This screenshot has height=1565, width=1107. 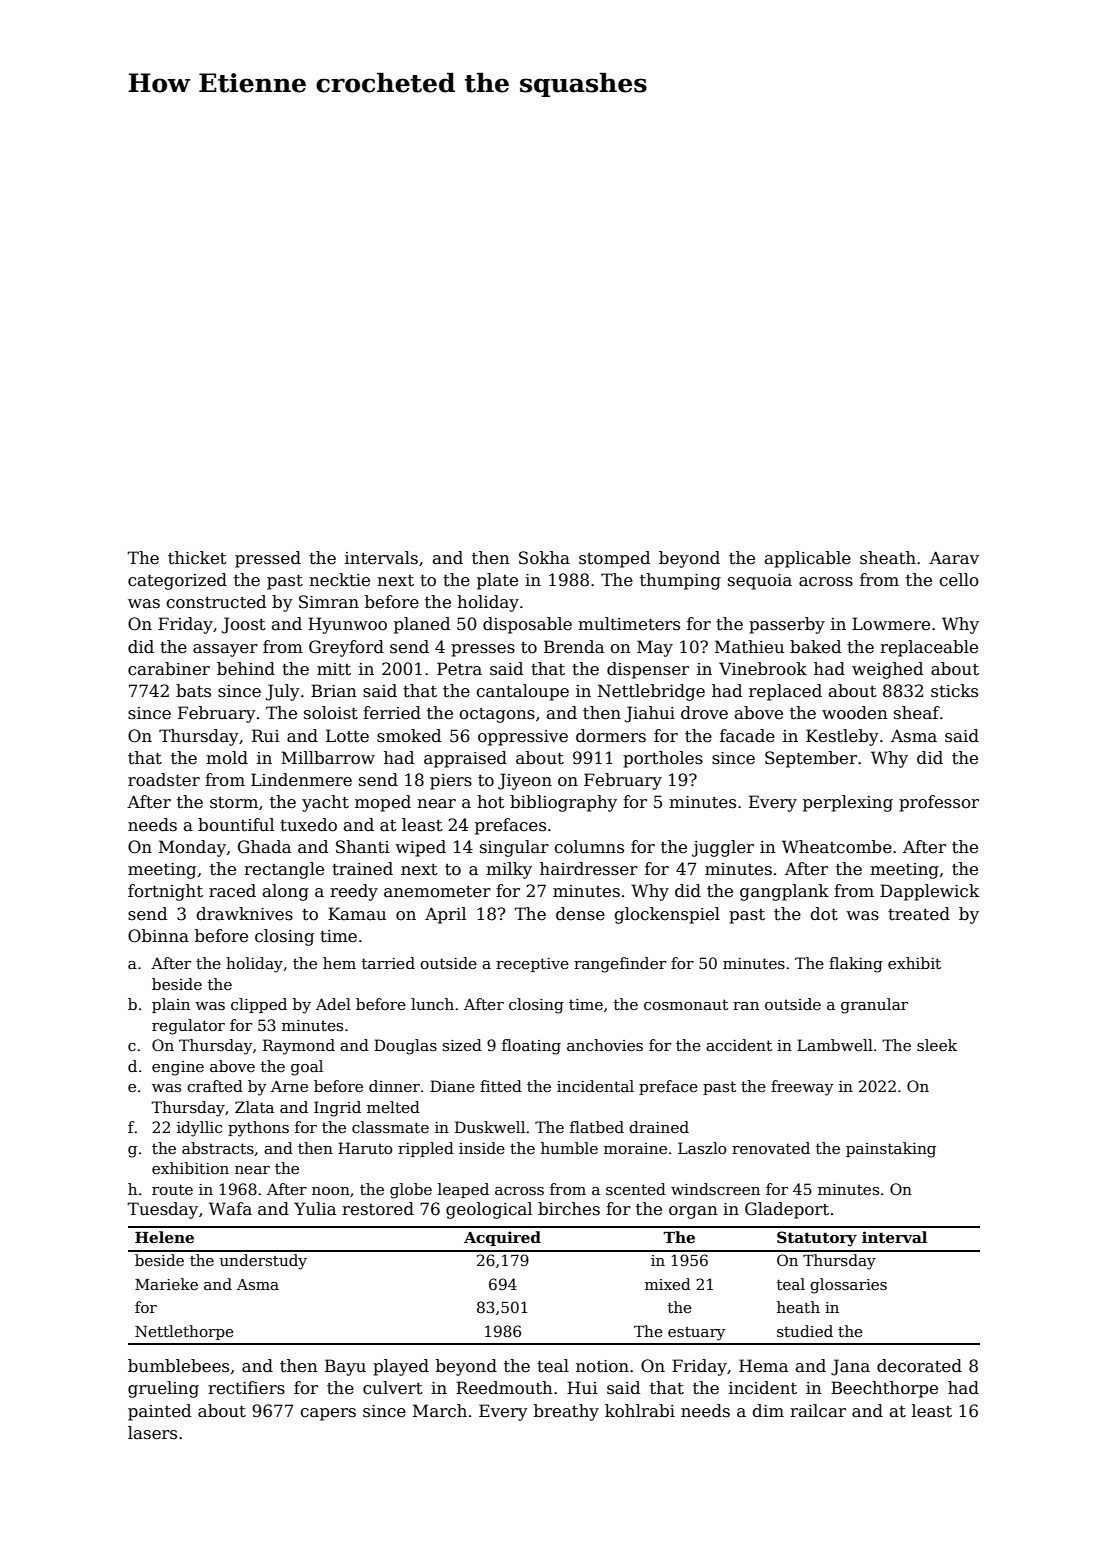 What do you see at coordinates (605, 1045) in the screenshot?
I see `anchovies` at bounding box center [605, 1045].
